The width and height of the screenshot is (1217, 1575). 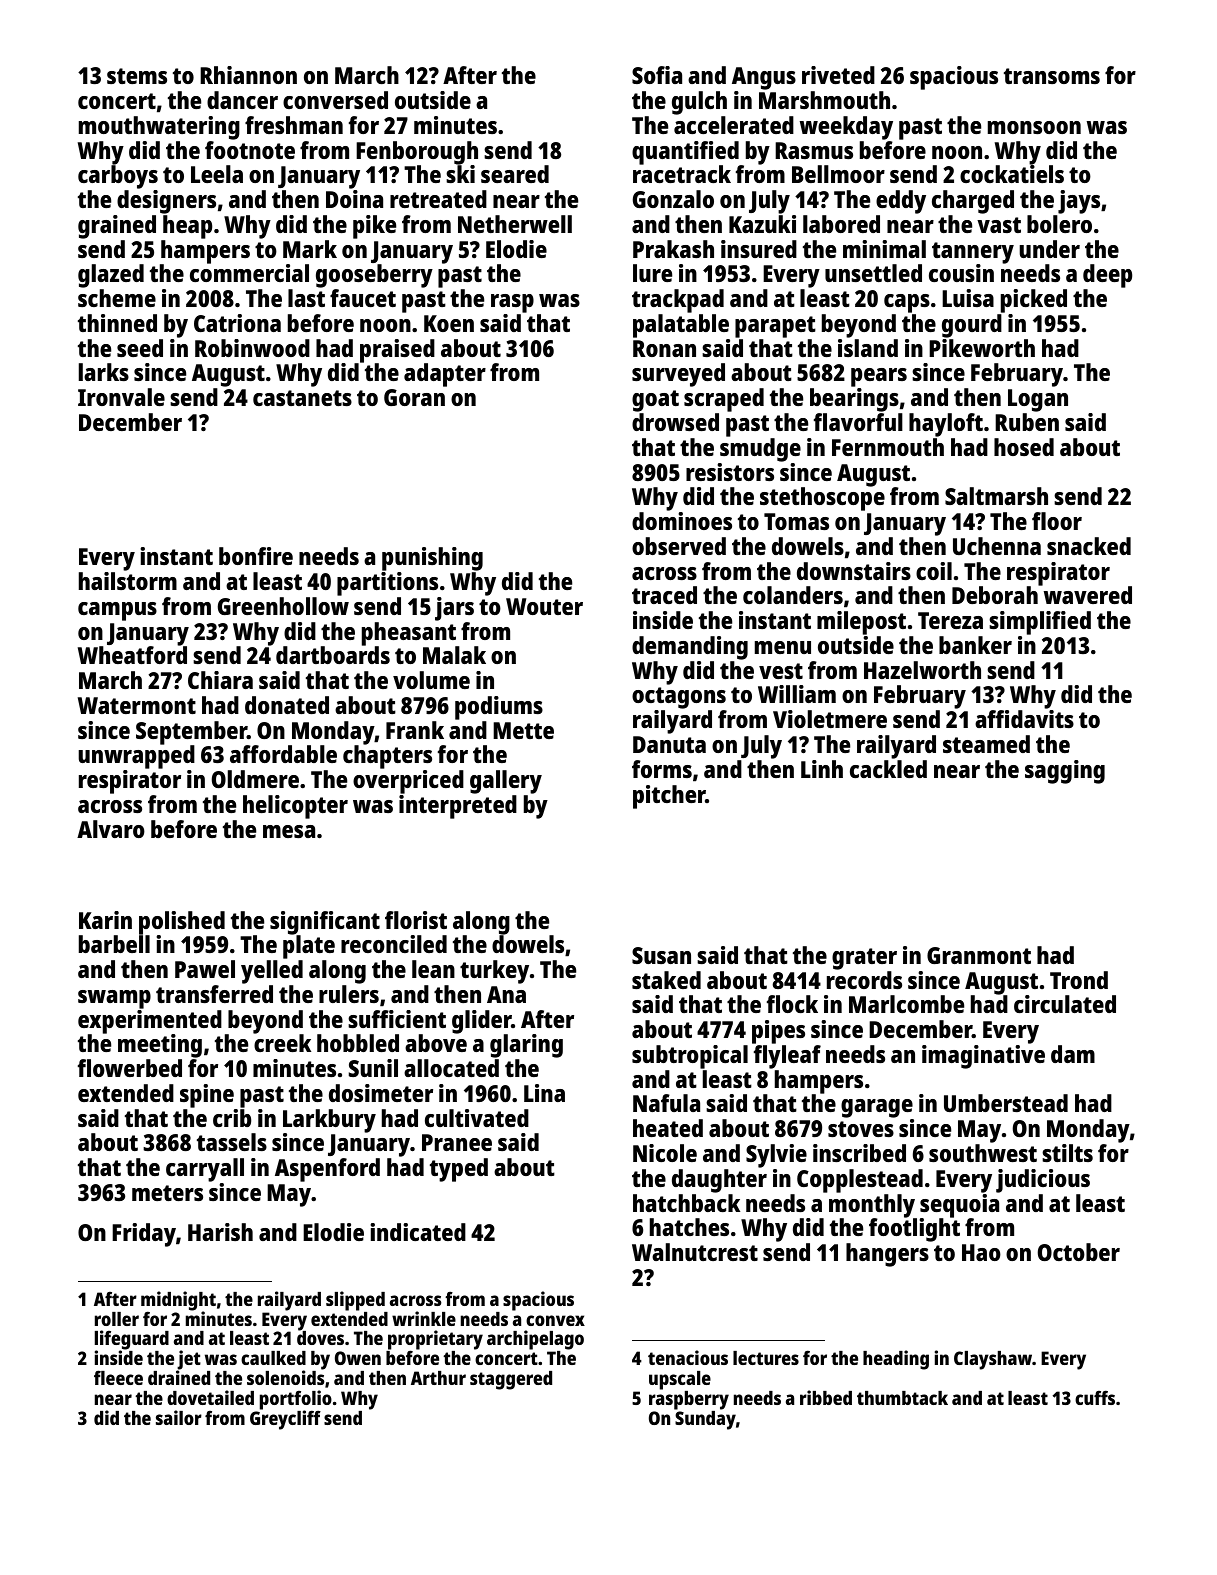 I want to click on campus, so click(x=117, y=611).
